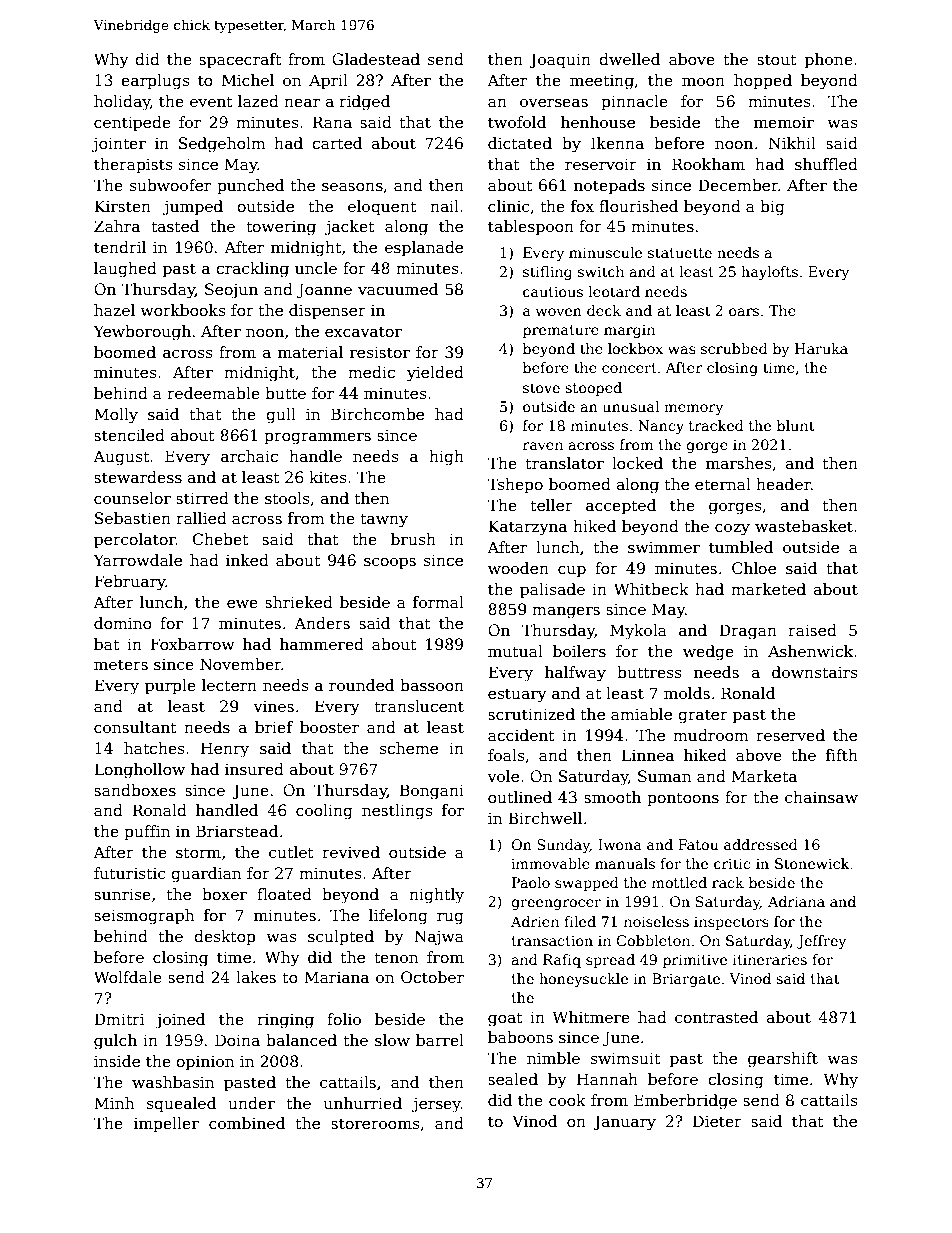  I want to click on vacuumed, so click(398, 289).
